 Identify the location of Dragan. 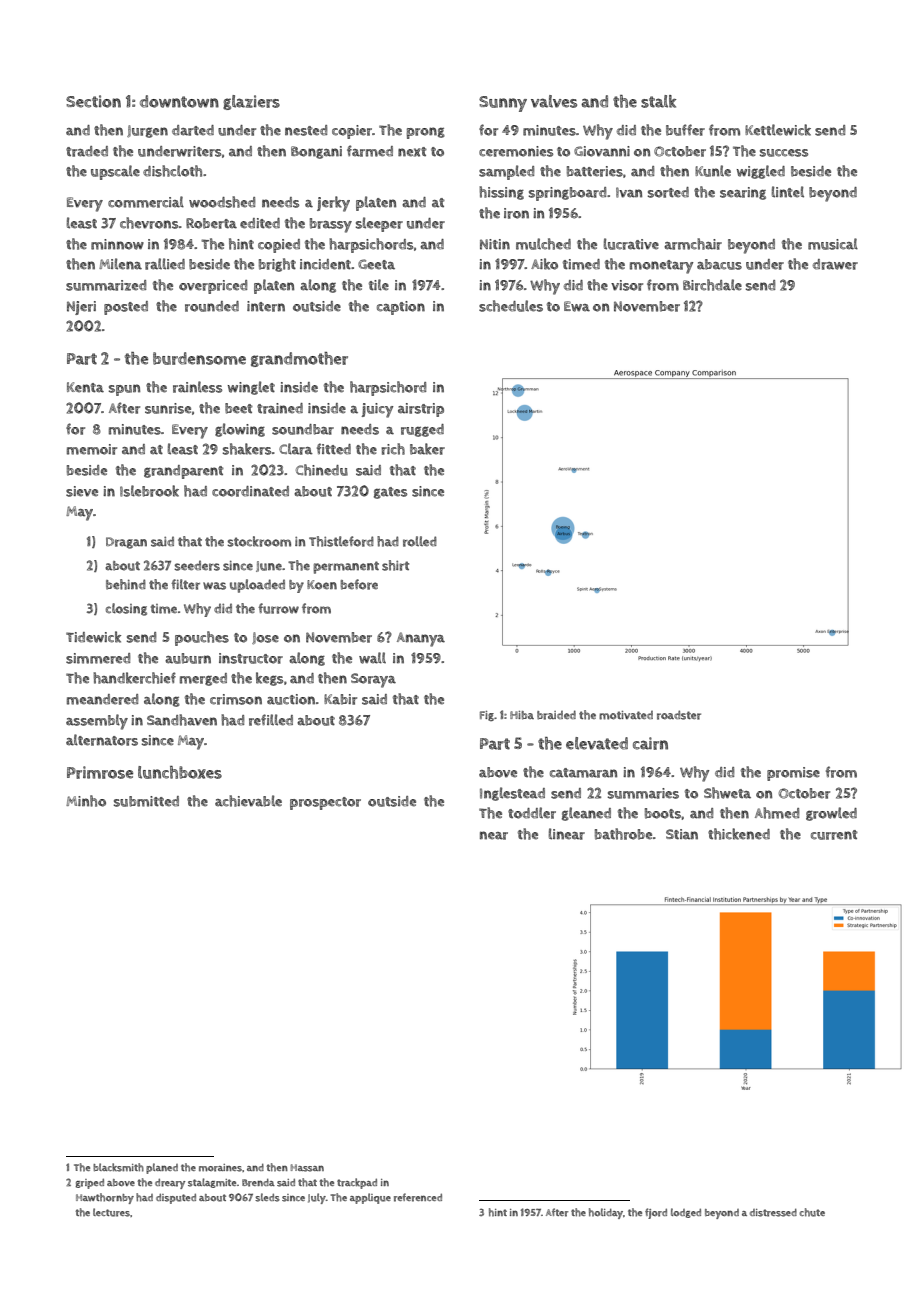
(126, 543).
